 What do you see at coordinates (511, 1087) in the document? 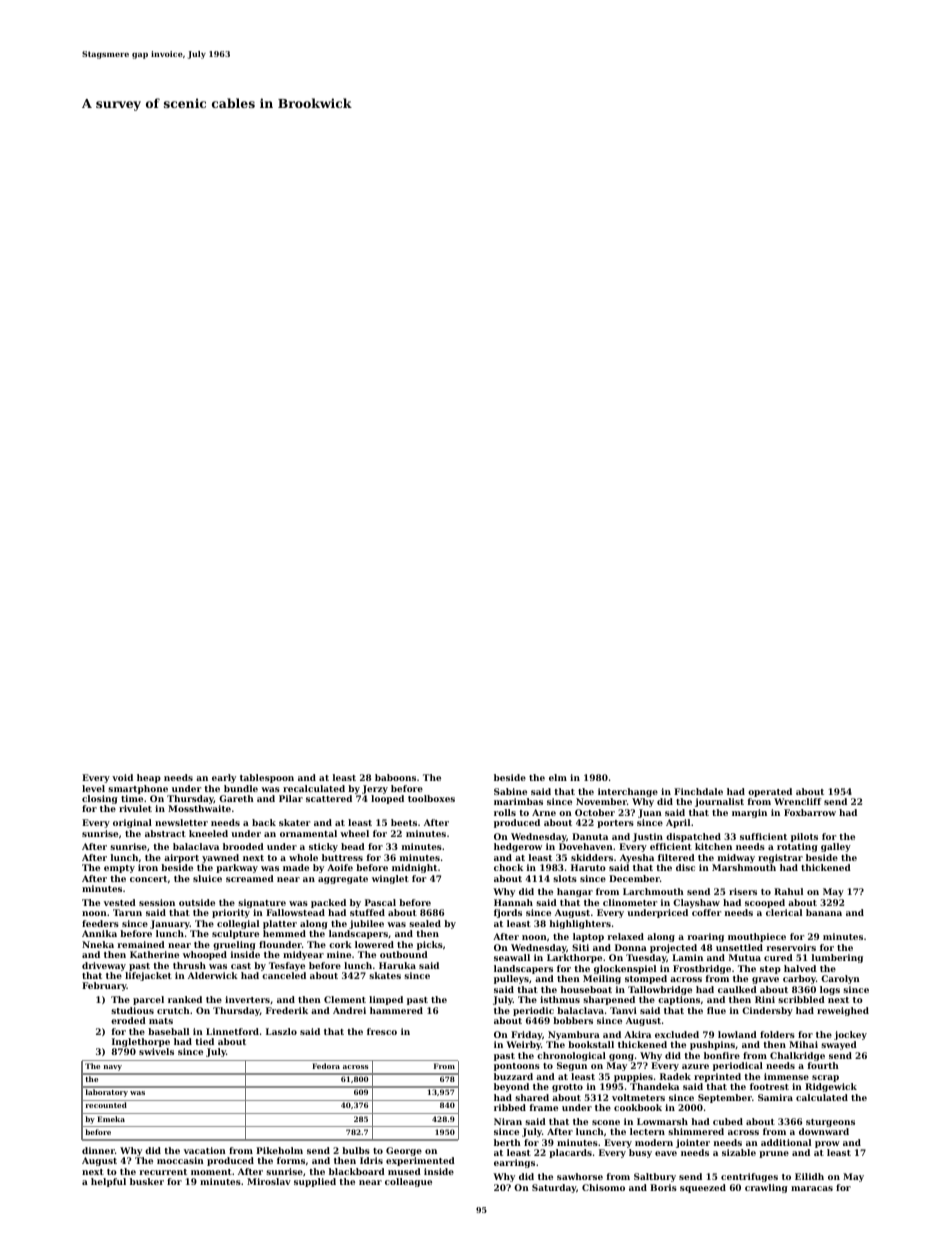
I see `beyond` at bounding box center [511, 1087].
